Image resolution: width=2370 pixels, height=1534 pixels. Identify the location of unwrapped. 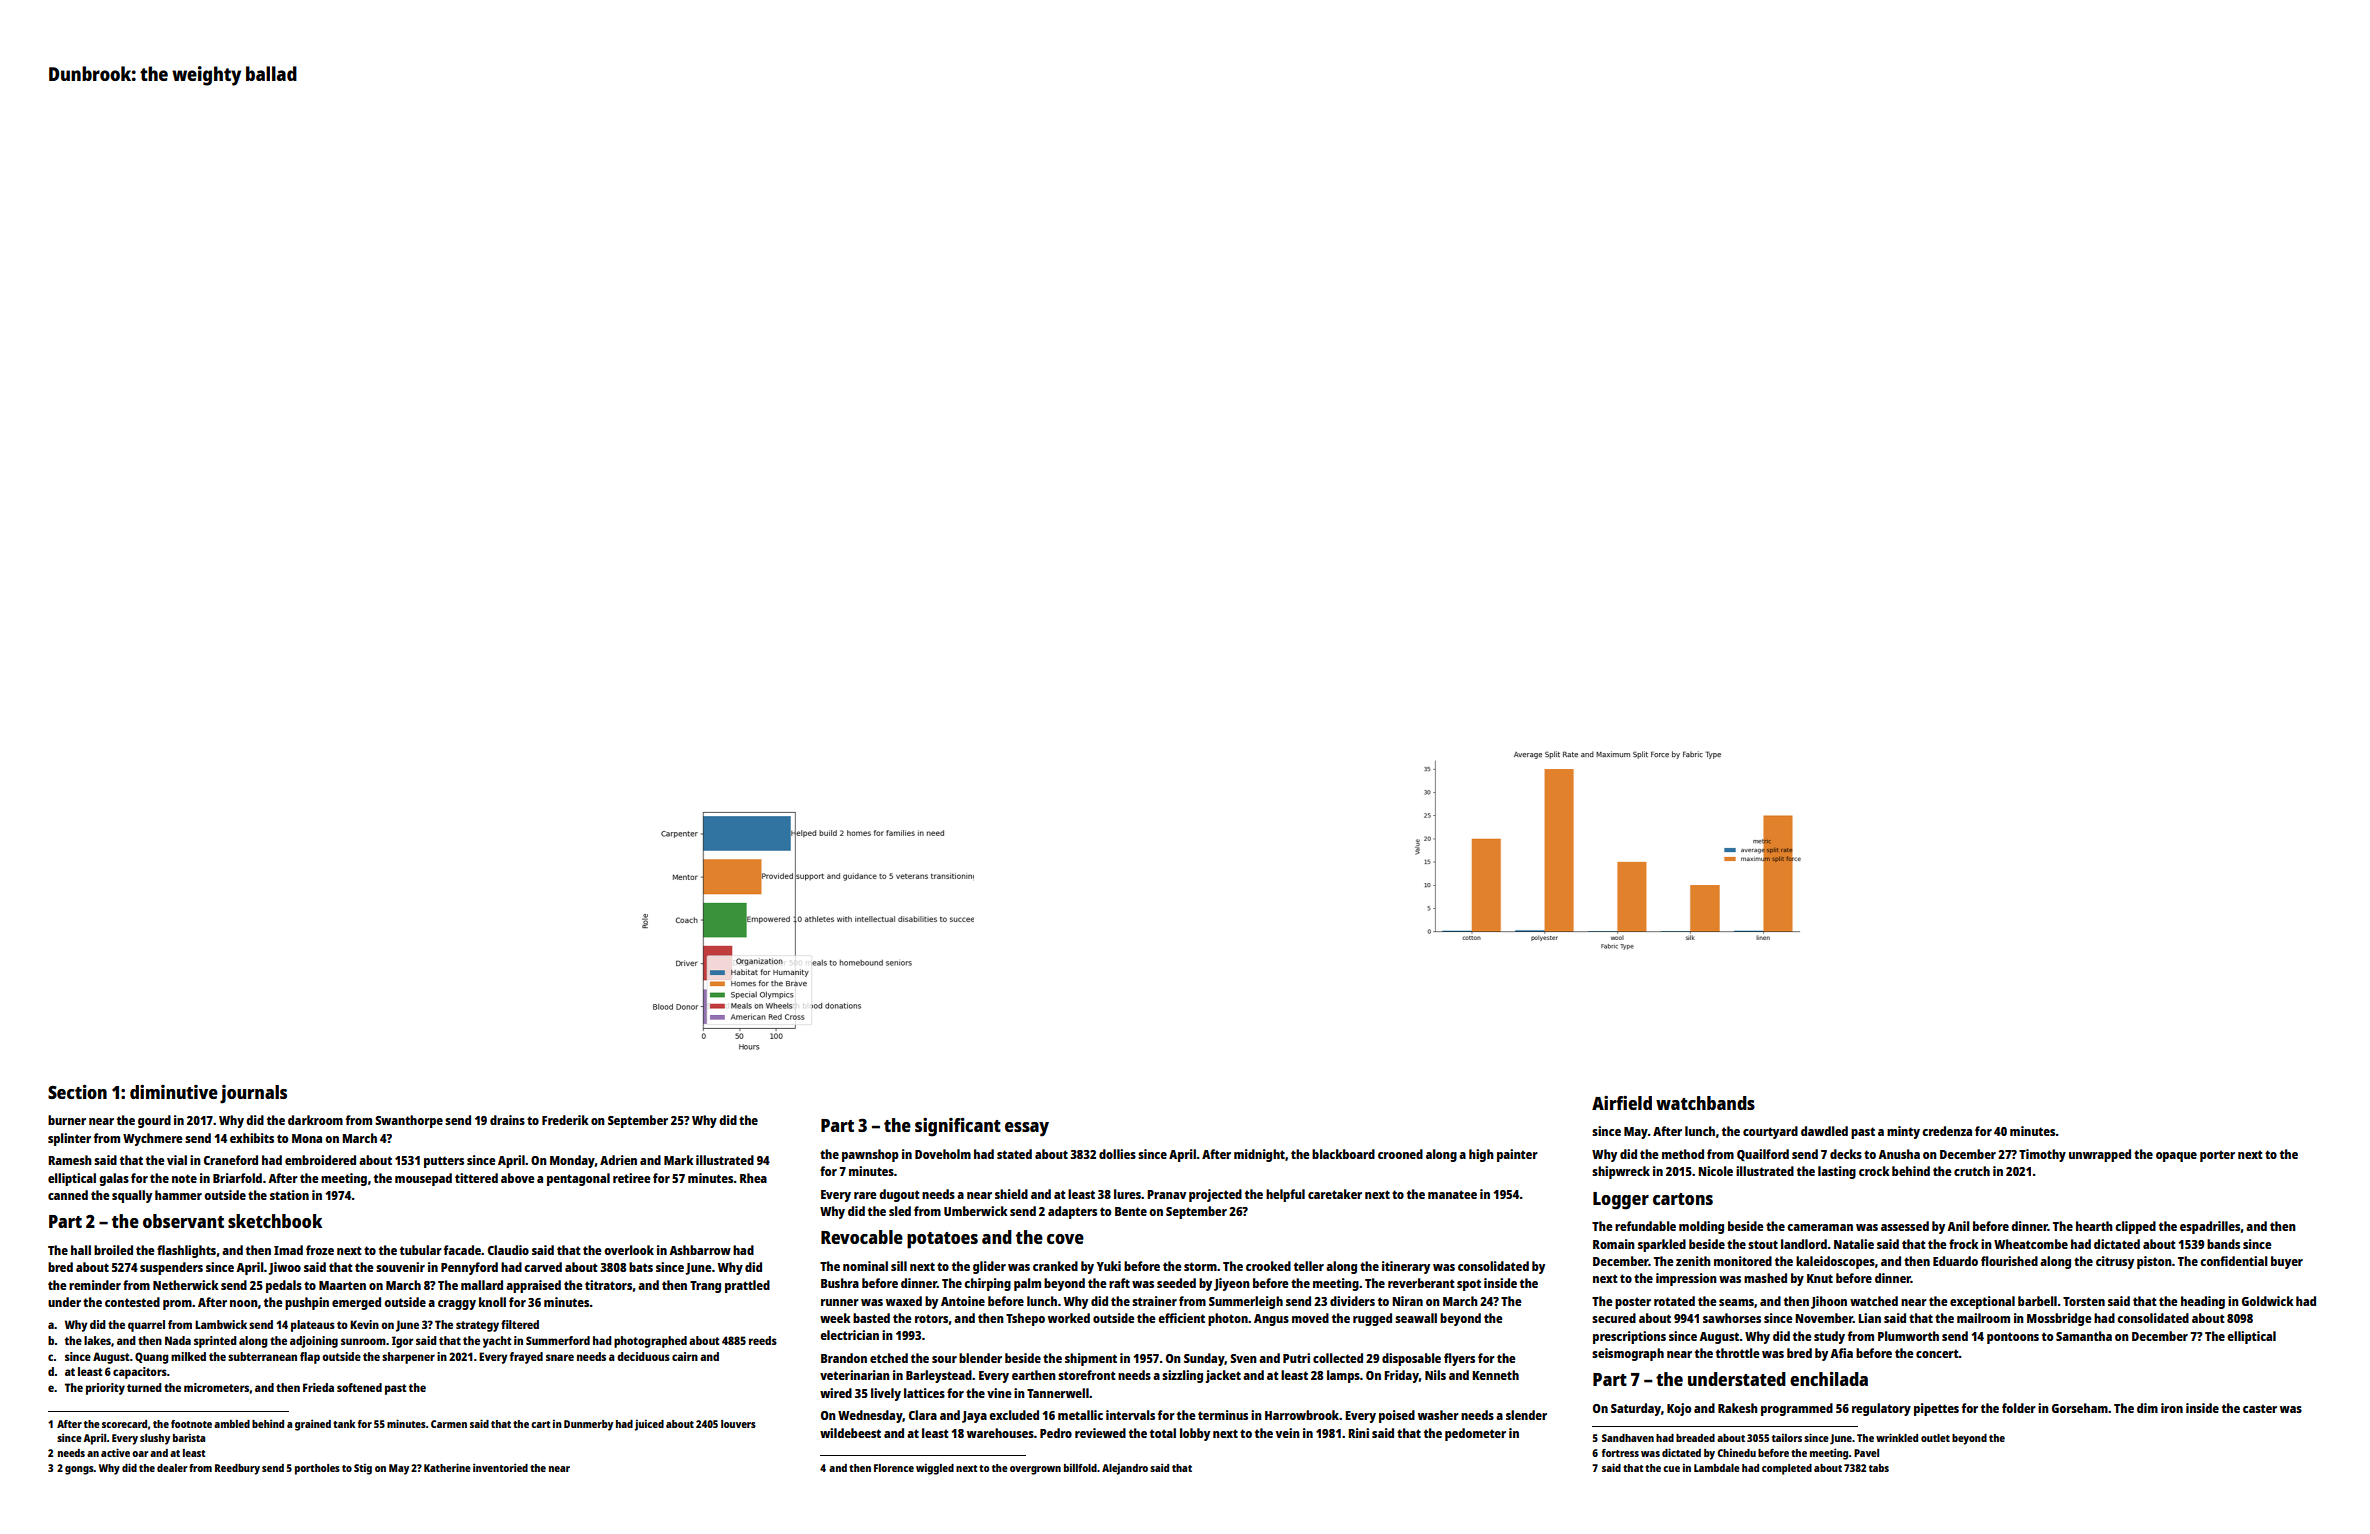
(2100, 1155).
